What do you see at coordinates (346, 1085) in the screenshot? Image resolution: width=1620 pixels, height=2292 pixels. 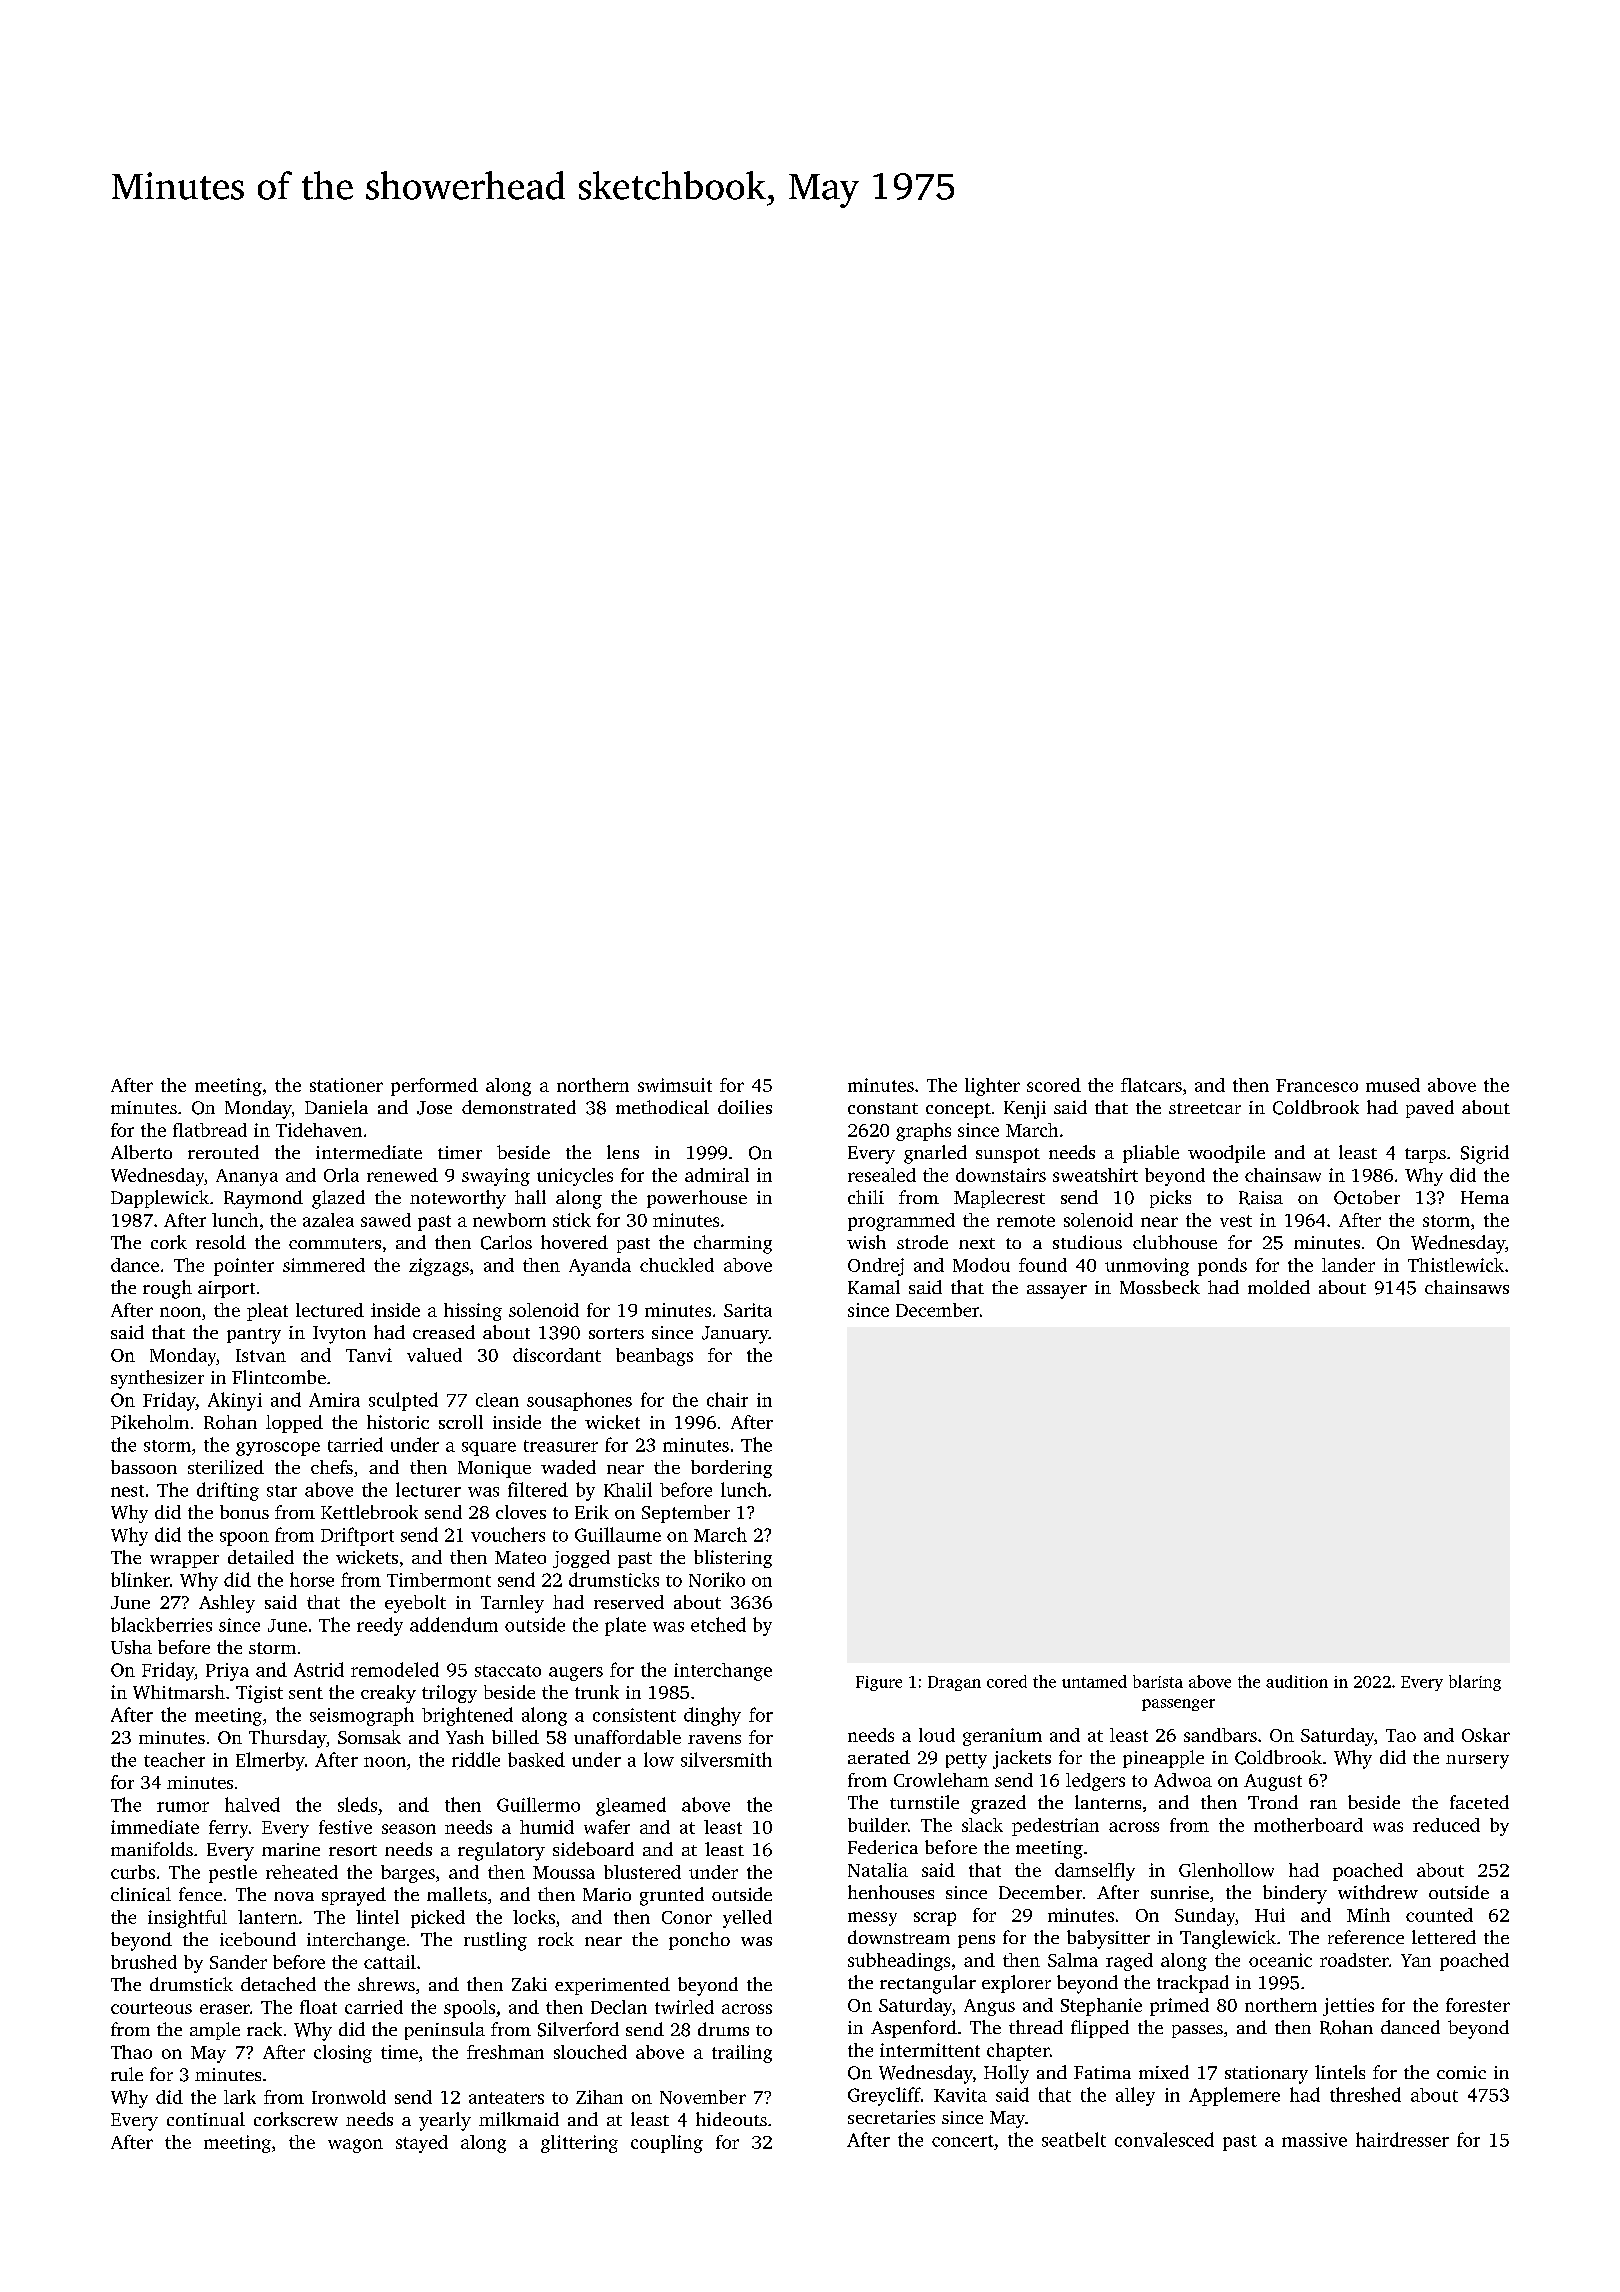 I see `stationer` at bounding box center [346, 1085].
